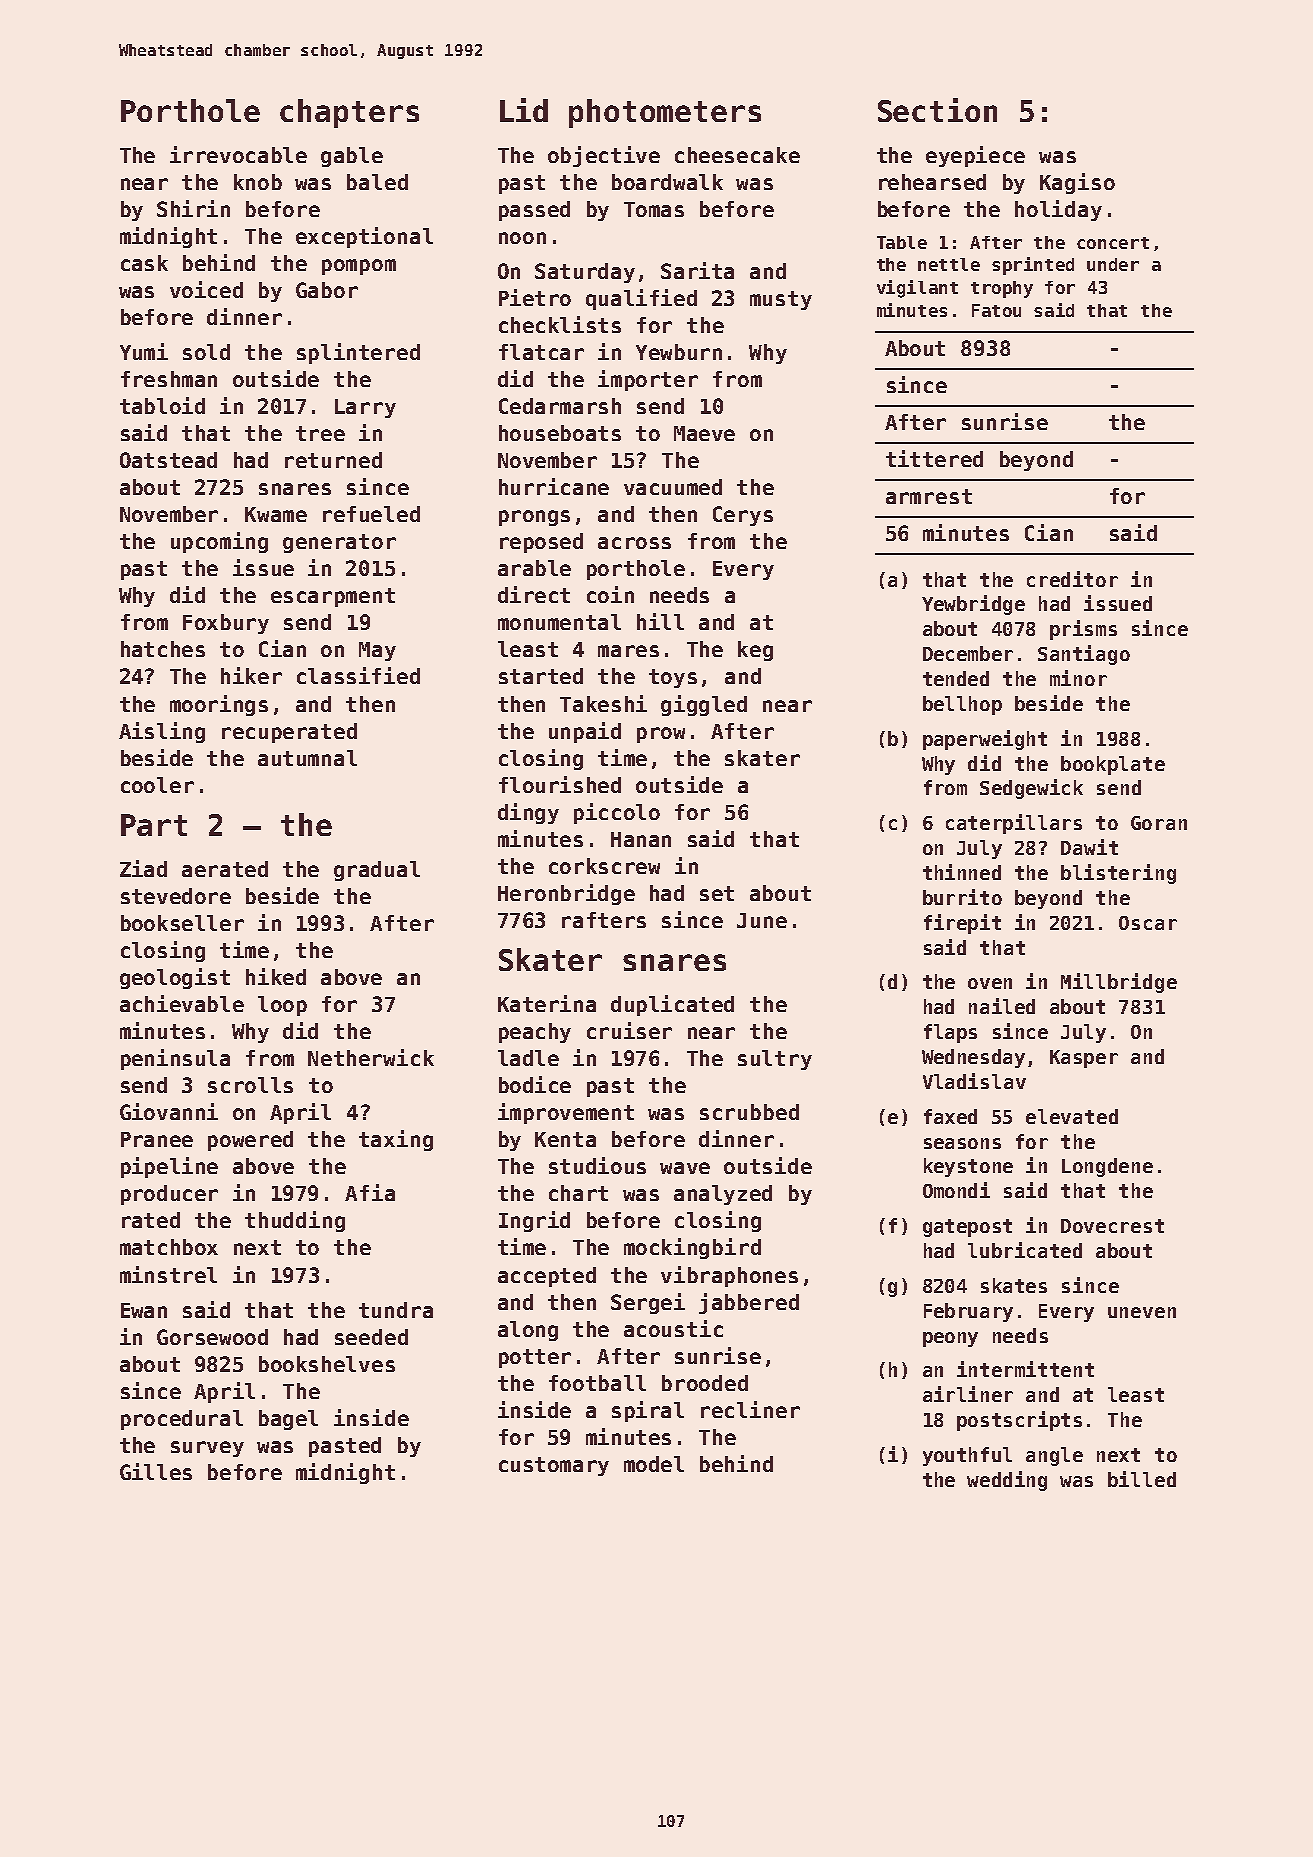 This page has width=1313, height=1857. What do you see at coordinates (967, 1228) in the page?
I see `gatepost` at bounding box center [967, 1228].
